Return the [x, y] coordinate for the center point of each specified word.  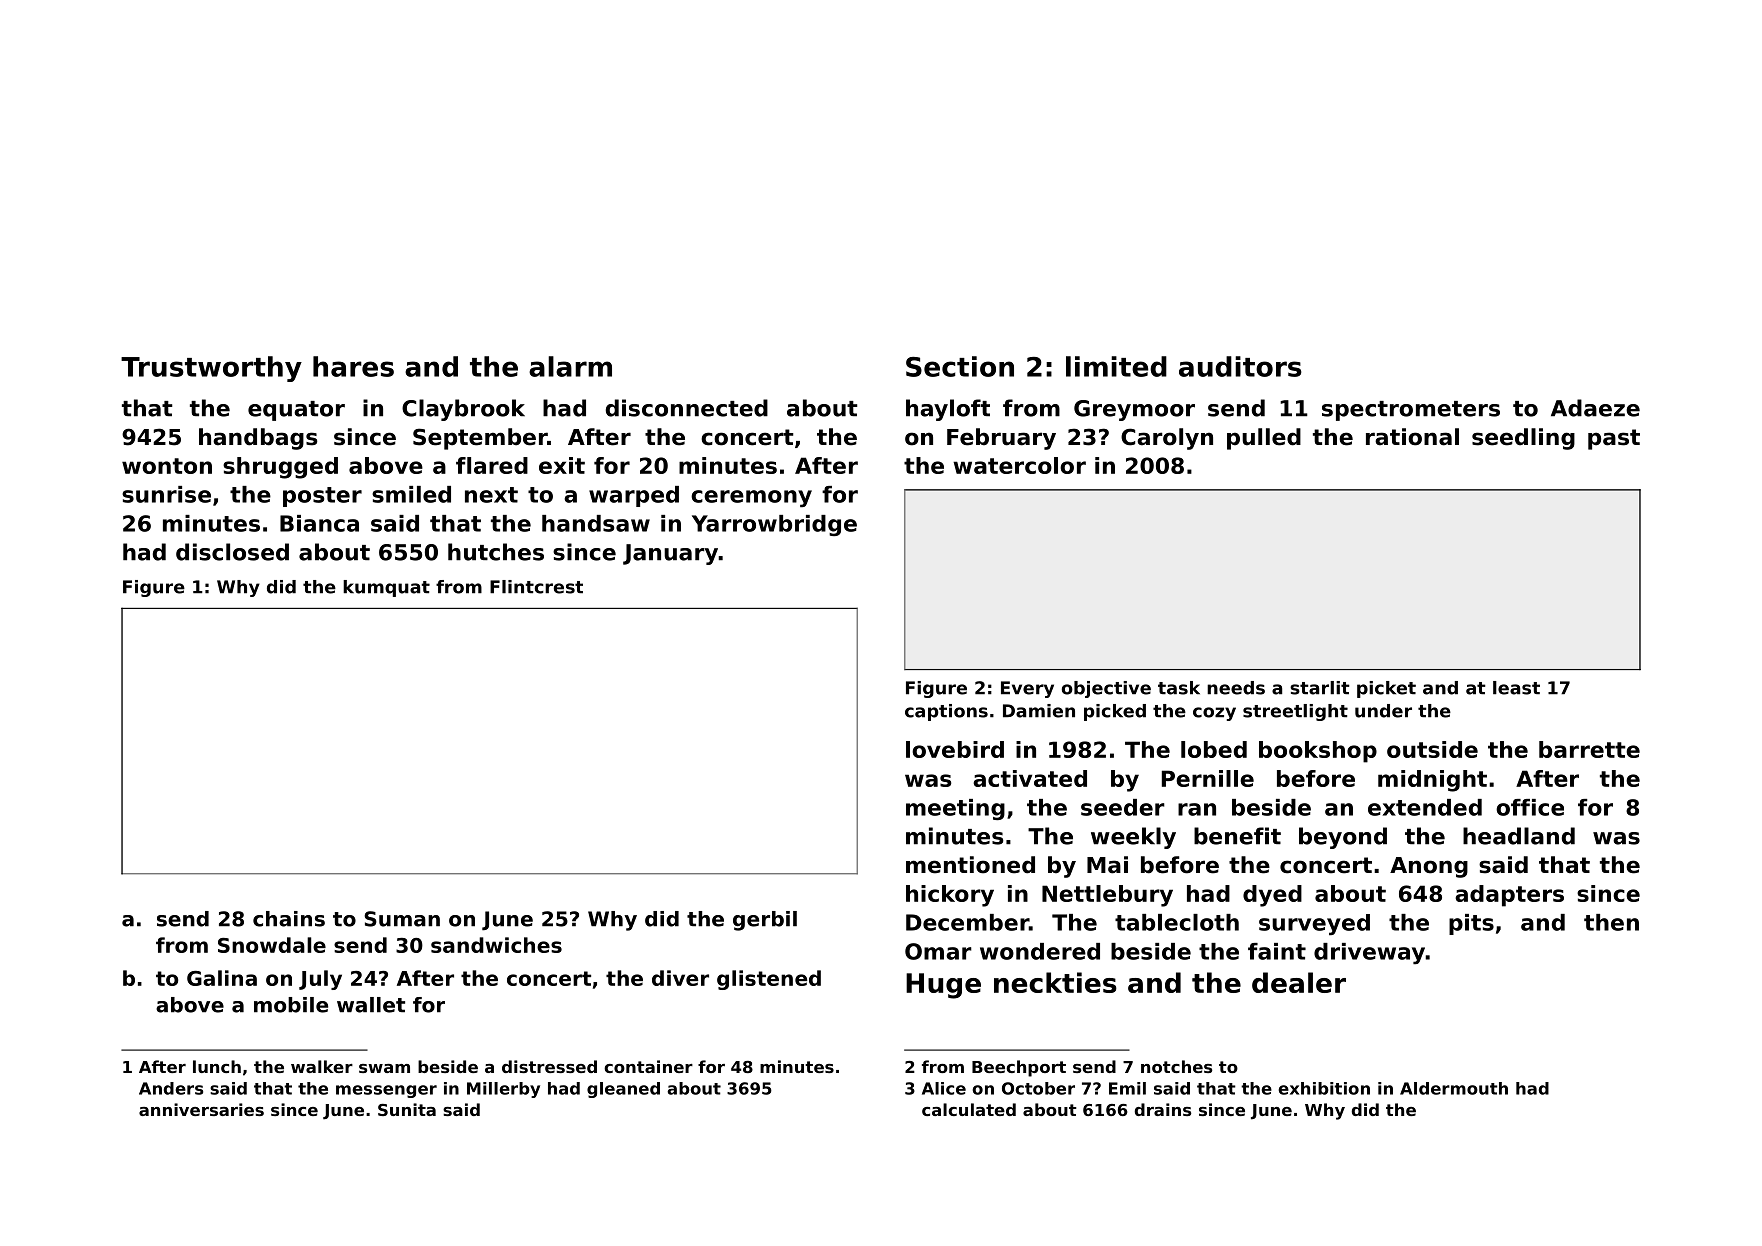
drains [1162, 1109]
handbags [258, 439]
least [1516, 688]
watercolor [1019, 465]
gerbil [765, 921]
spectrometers [1411, 411]
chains [289, 919]
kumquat [386, 588]
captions [946, 712]
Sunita [407, 1109]
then [1611, 922]
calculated [969, 1109]
